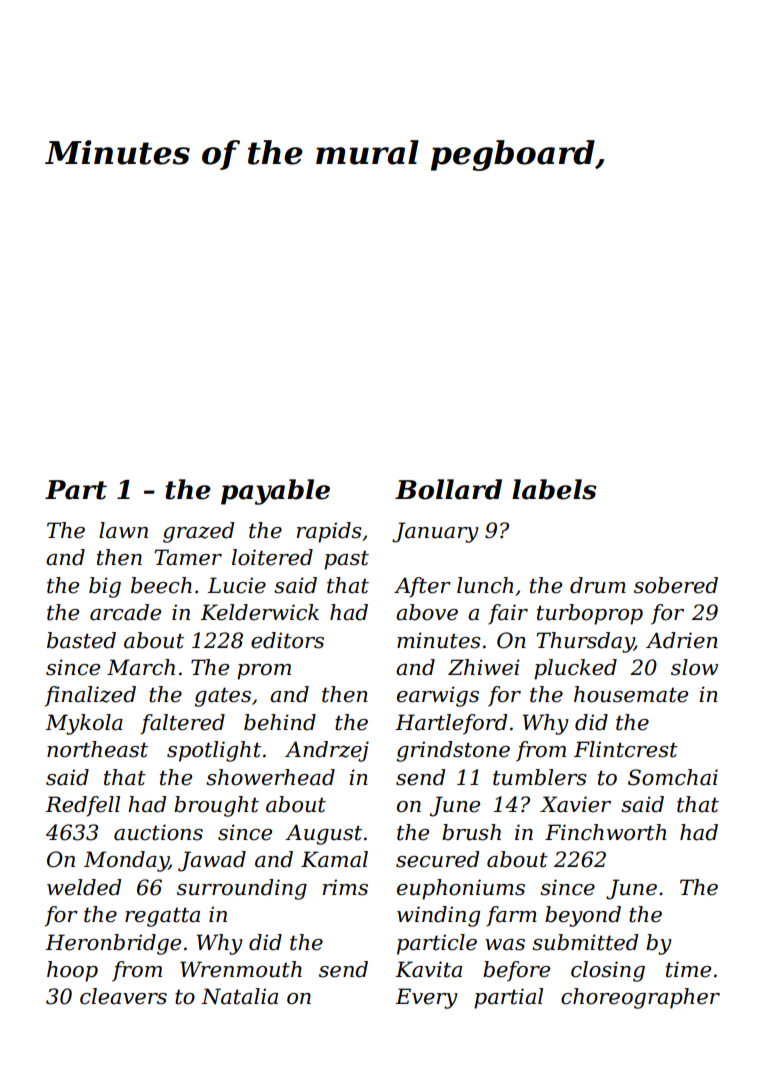 This screenshot has width=765, height=1085. What do you see at coordinates (461, 889) in the screenshot?
I see `euphoniums` at bounding box center [461, 889].
